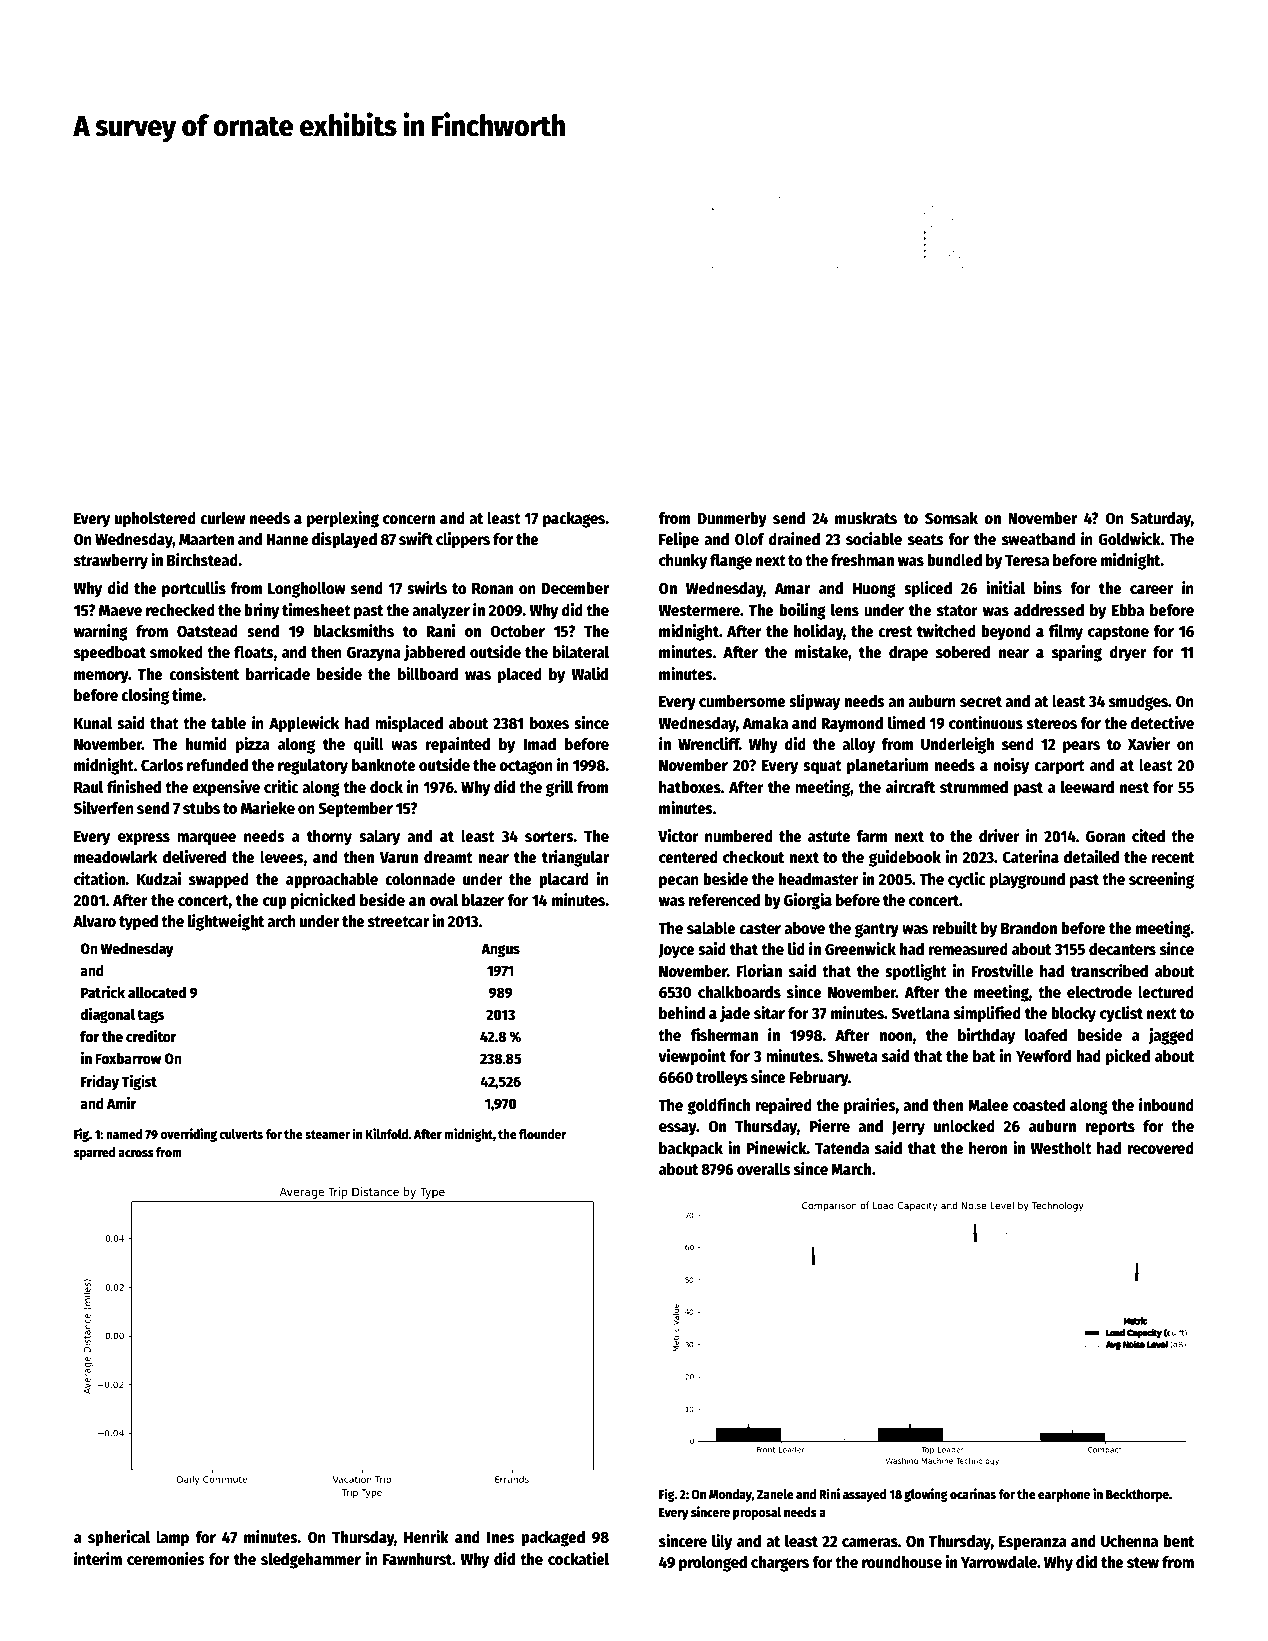  I want to click on ceremonies, so click(166, 1559).
